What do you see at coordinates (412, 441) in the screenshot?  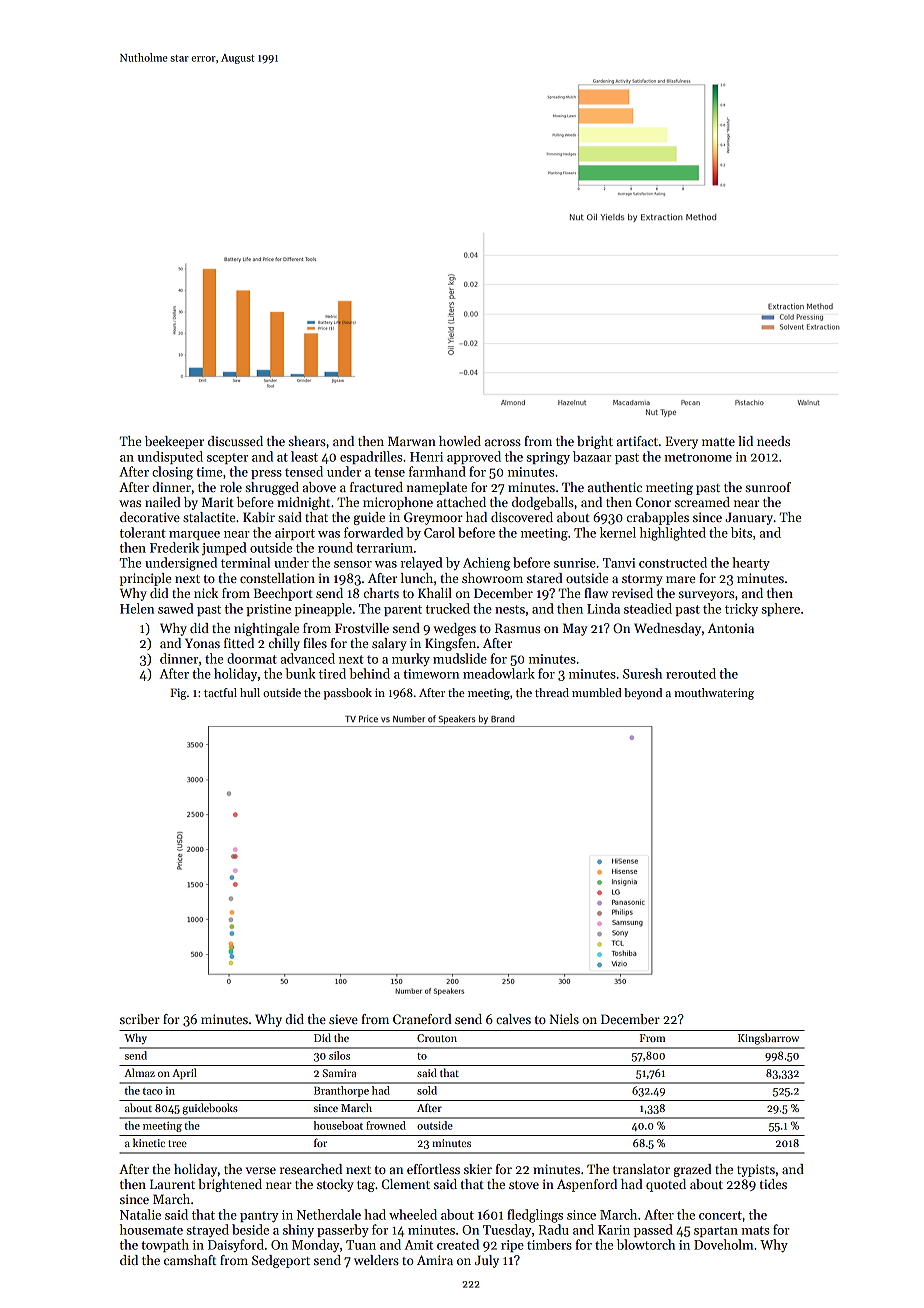 I see `Marwan` at bounding box center [412, 441].
